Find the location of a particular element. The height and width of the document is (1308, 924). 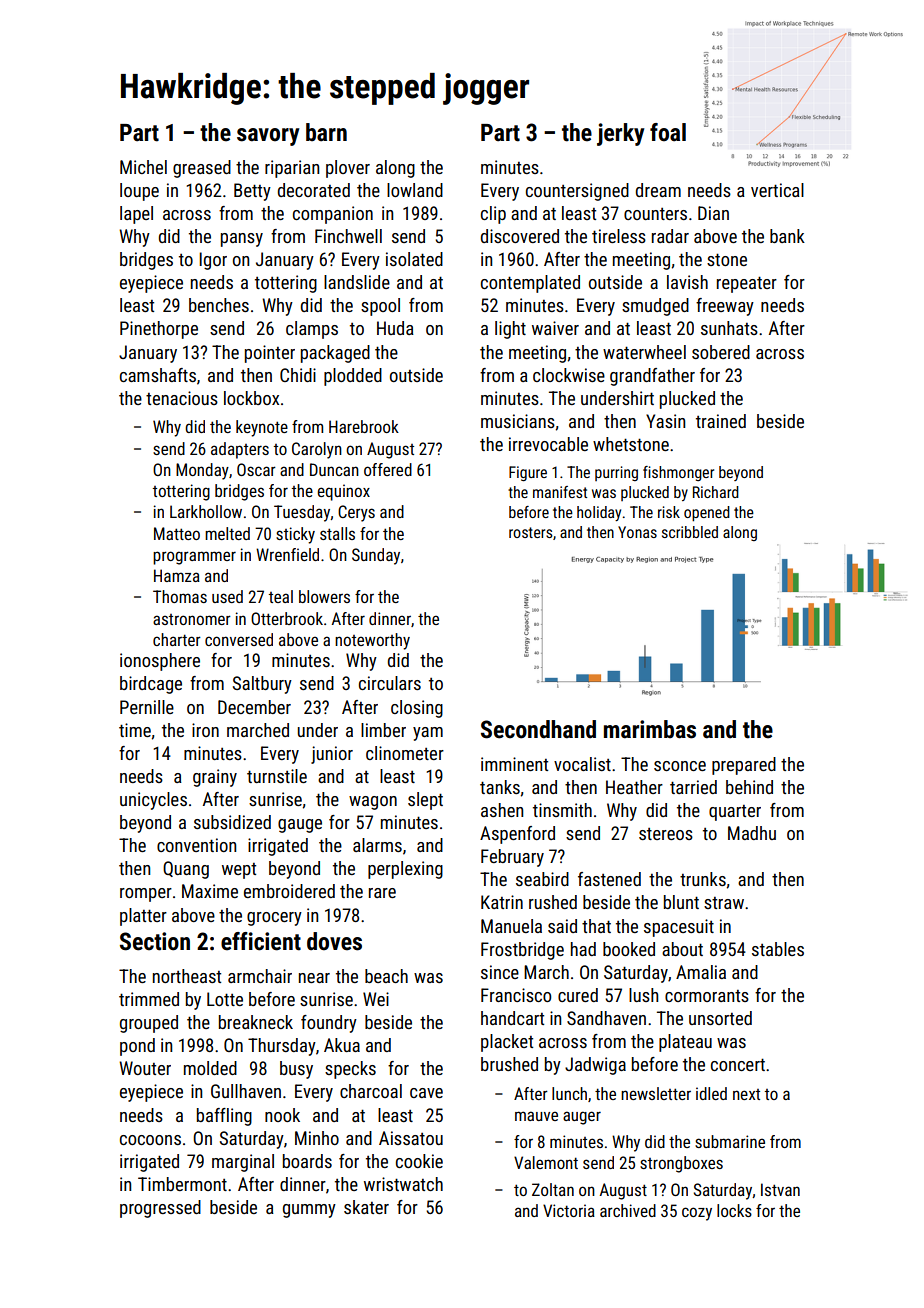

Huda is located at coordinates (395, 328).
